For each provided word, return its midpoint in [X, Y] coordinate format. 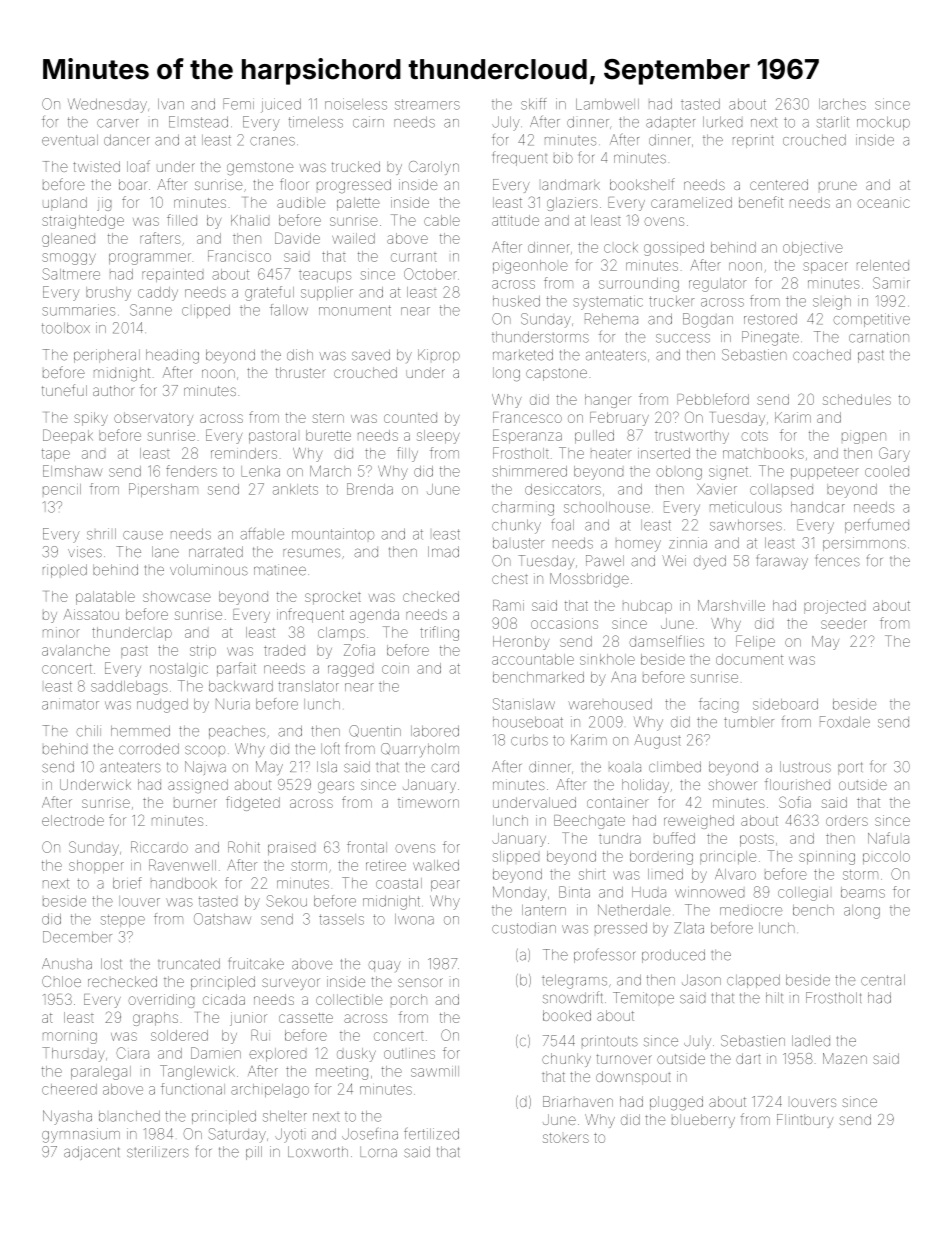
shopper [96, 866]
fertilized [431, 1134]
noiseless [356, 104]
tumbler [749, 722]
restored [770, 319]
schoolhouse [607, 507]
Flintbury [805, 1121]
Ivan [171, 104]
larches [842, 104]
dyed [710, 562]
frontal [367, 847]
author [114, 390]
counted [410, 418]
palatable [105, 598]
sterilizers [158, 1152]
